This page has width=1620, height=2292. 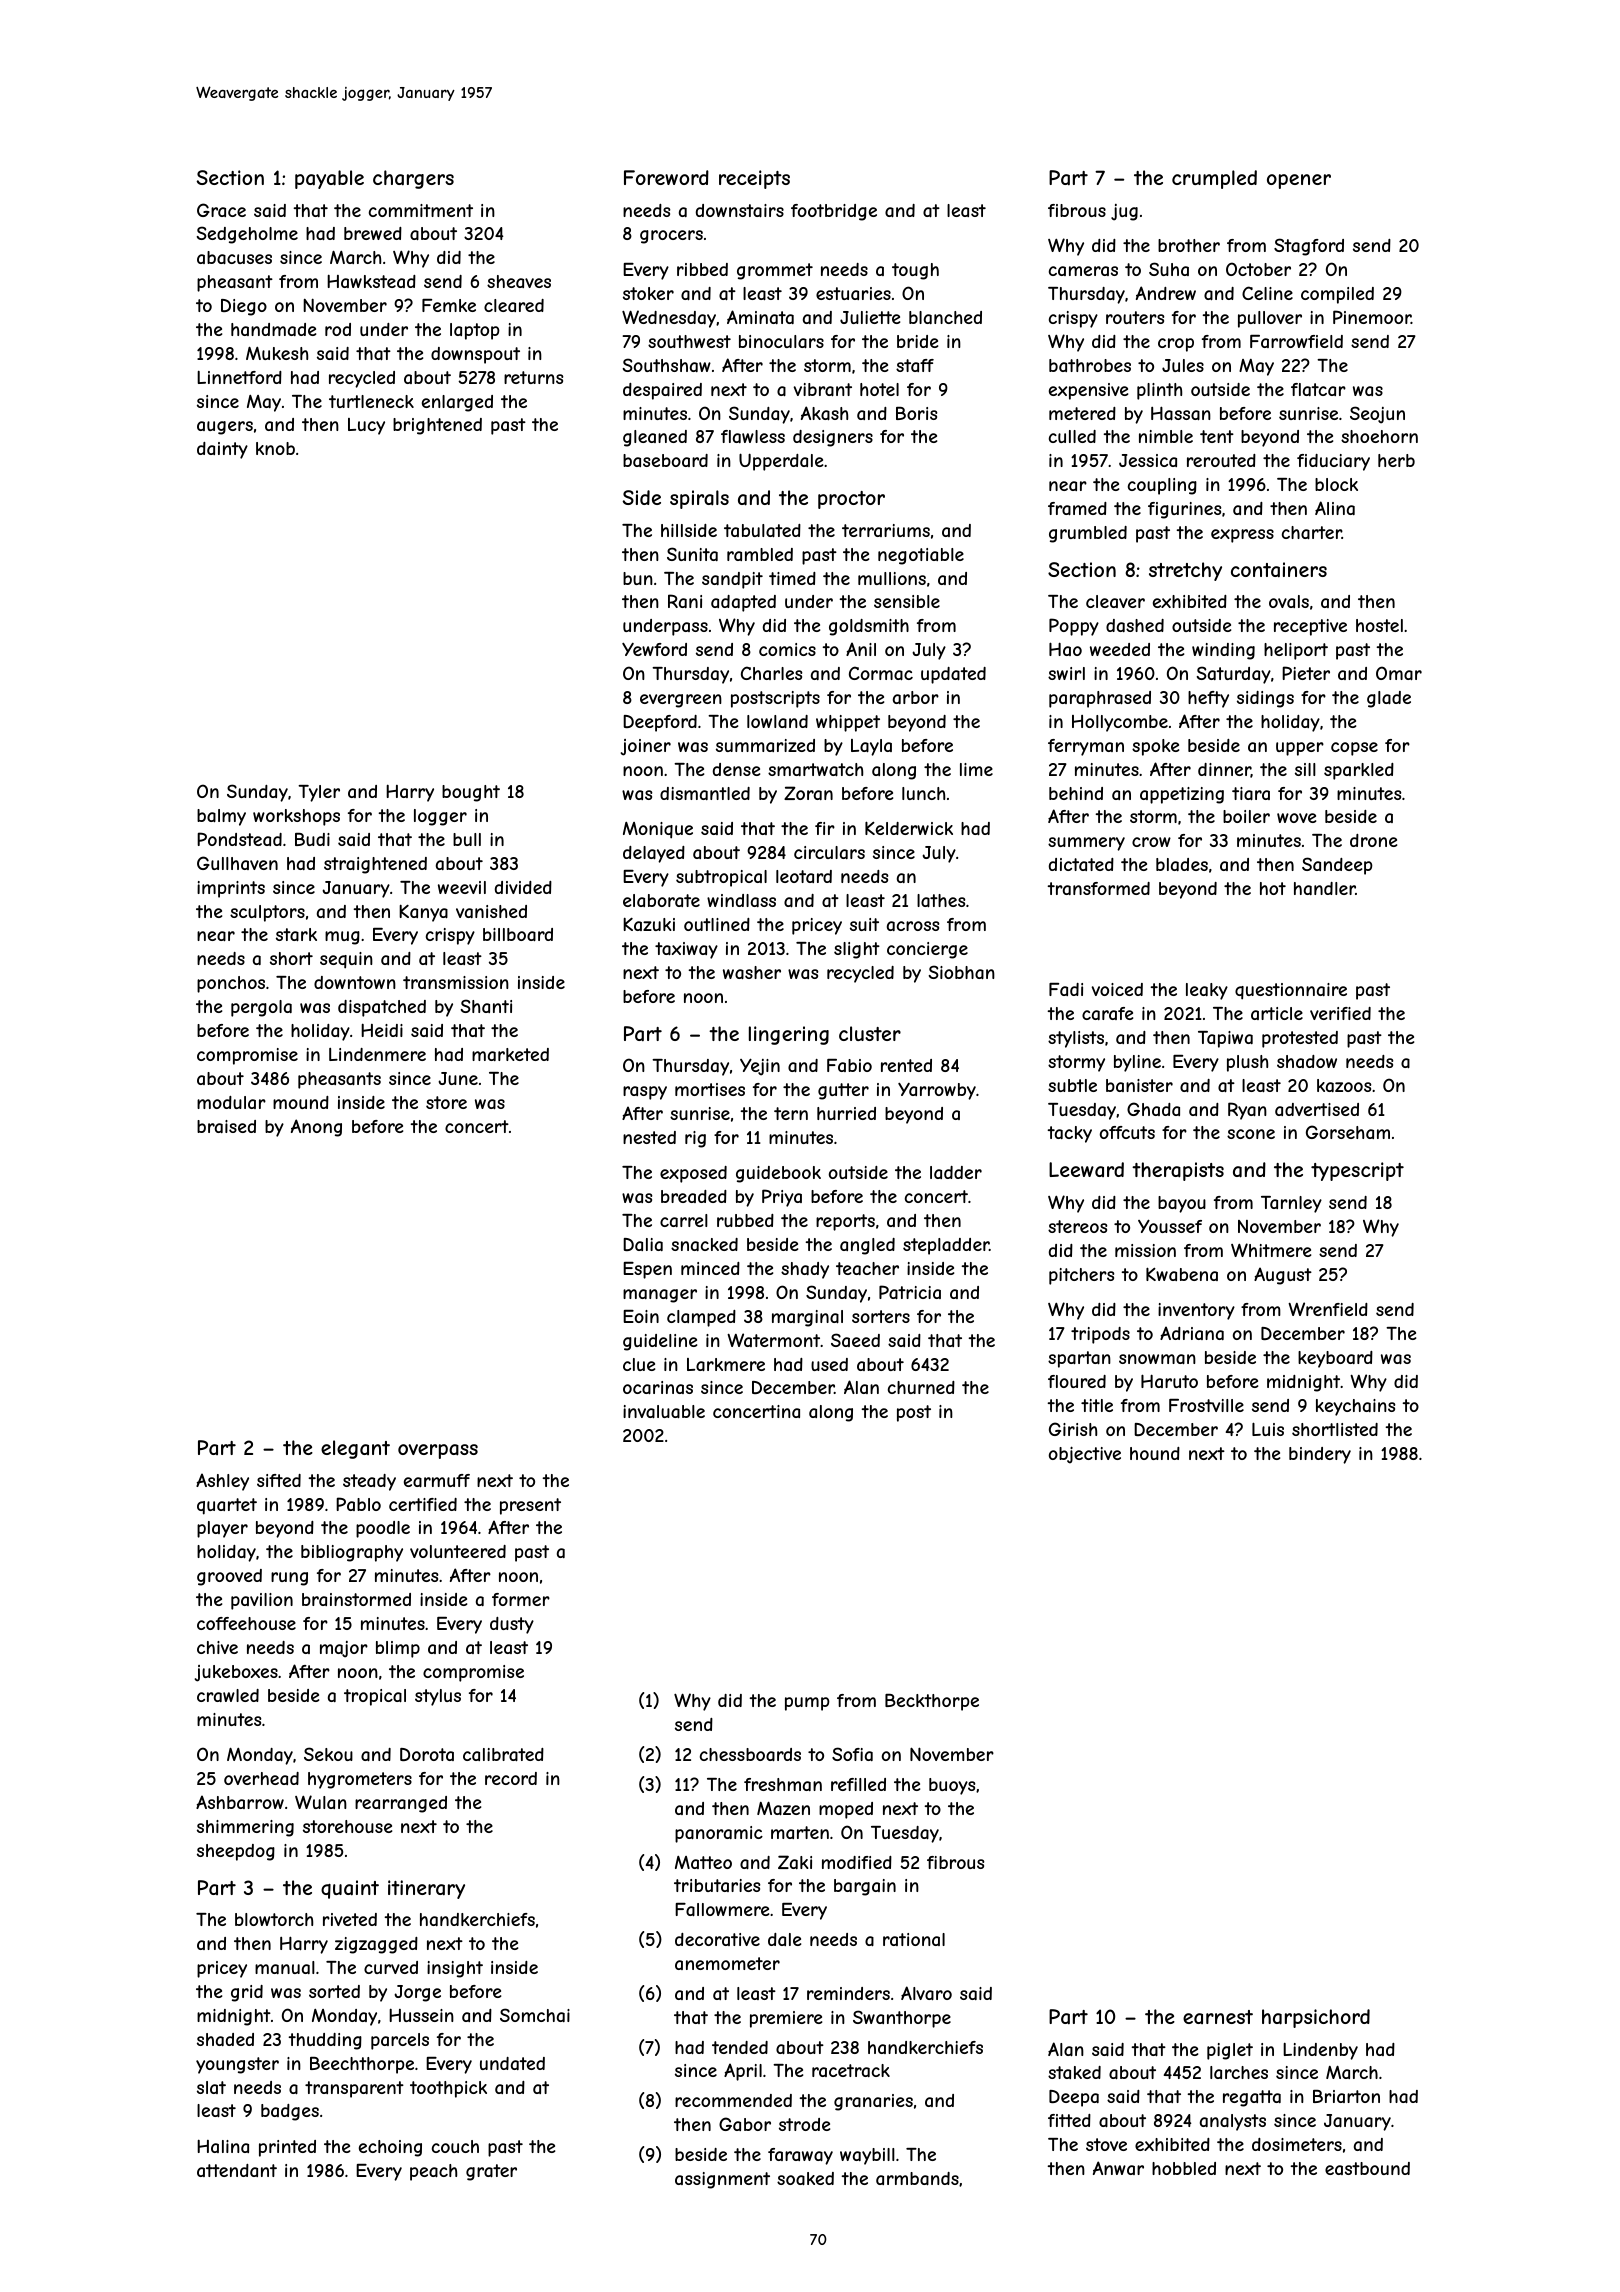 What do you see at coordinates (413, 179) in the page?
I see `chargers` at bounding box center [413, 179].
